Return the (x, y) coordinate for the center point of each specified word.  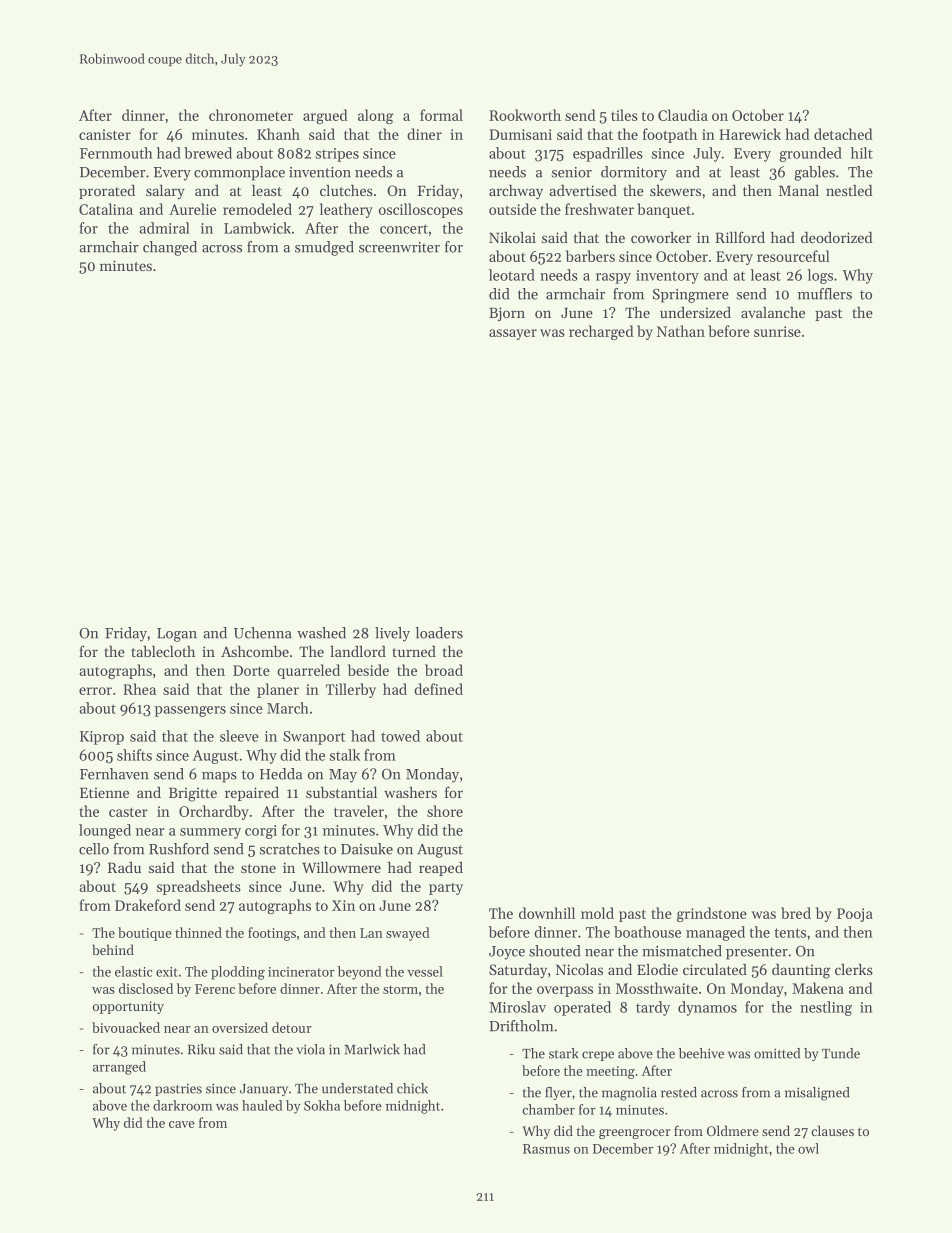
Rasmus (546, 1149)
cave (182, 1124)
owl (808, 1148)
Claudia (683, 115)
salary (165, 192)
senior (572, 172)
